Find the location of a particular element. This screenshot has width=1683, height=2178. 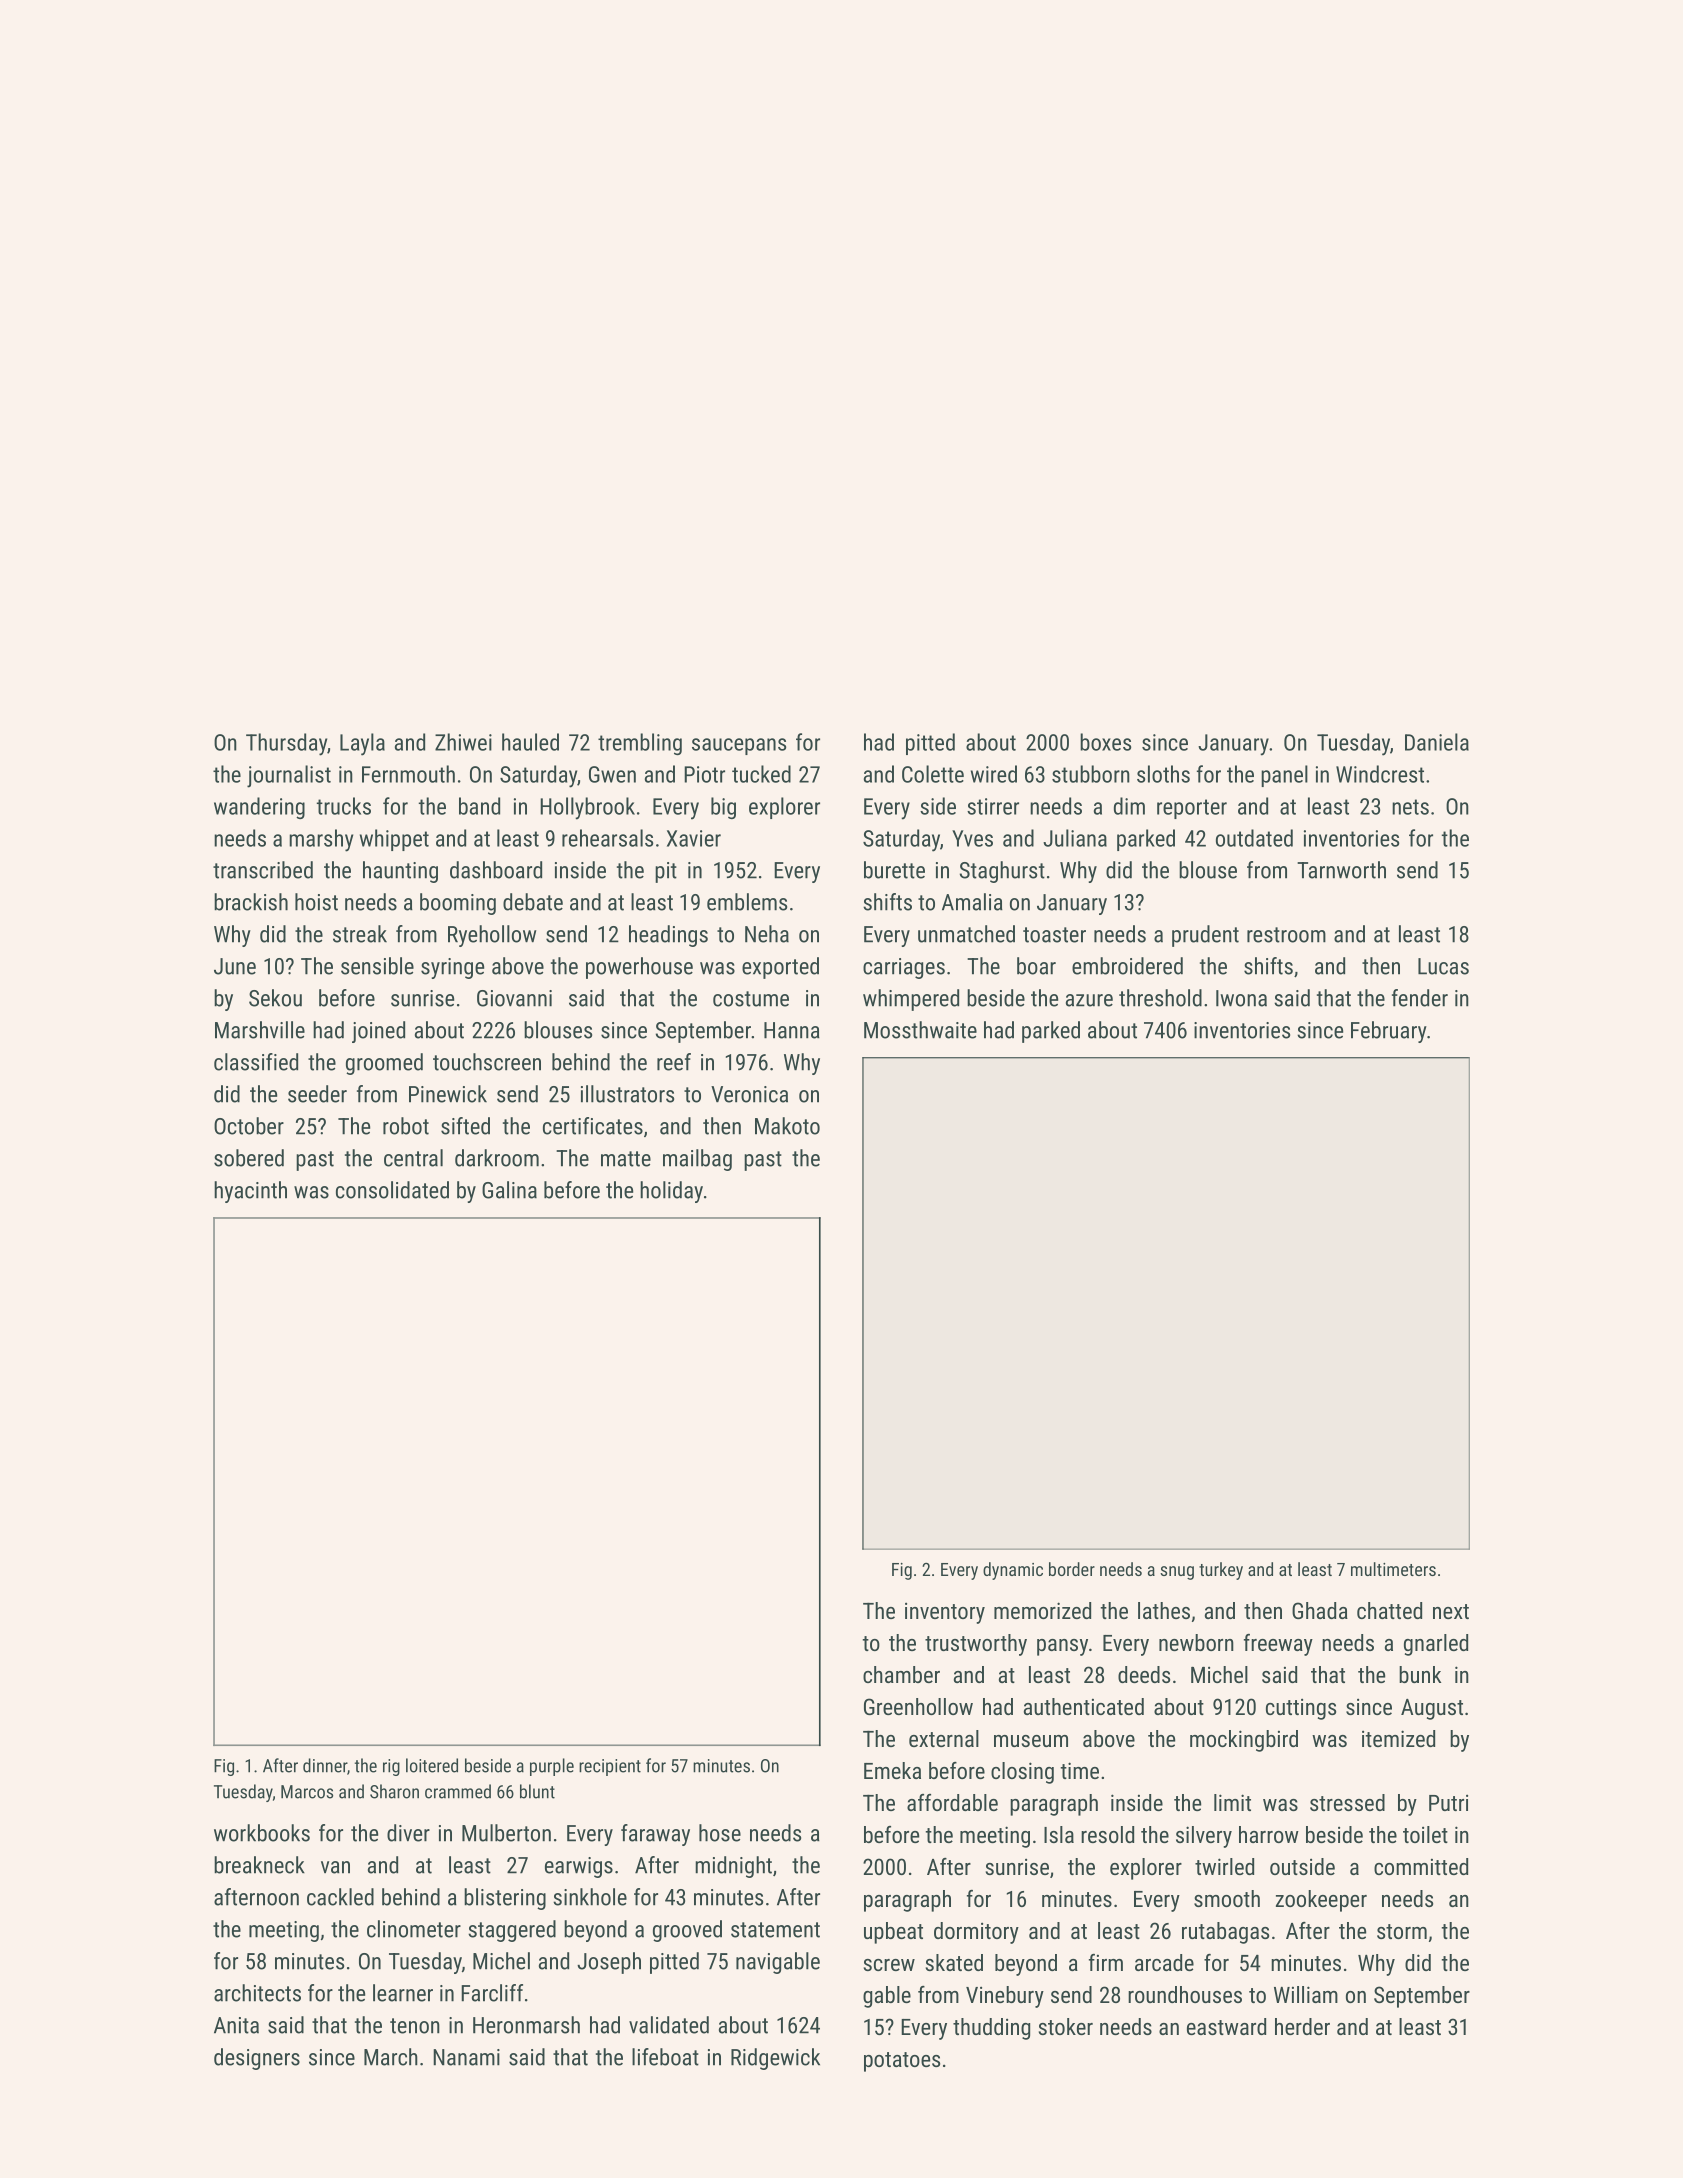

Makoto is located at coordinates (787, 1126).
